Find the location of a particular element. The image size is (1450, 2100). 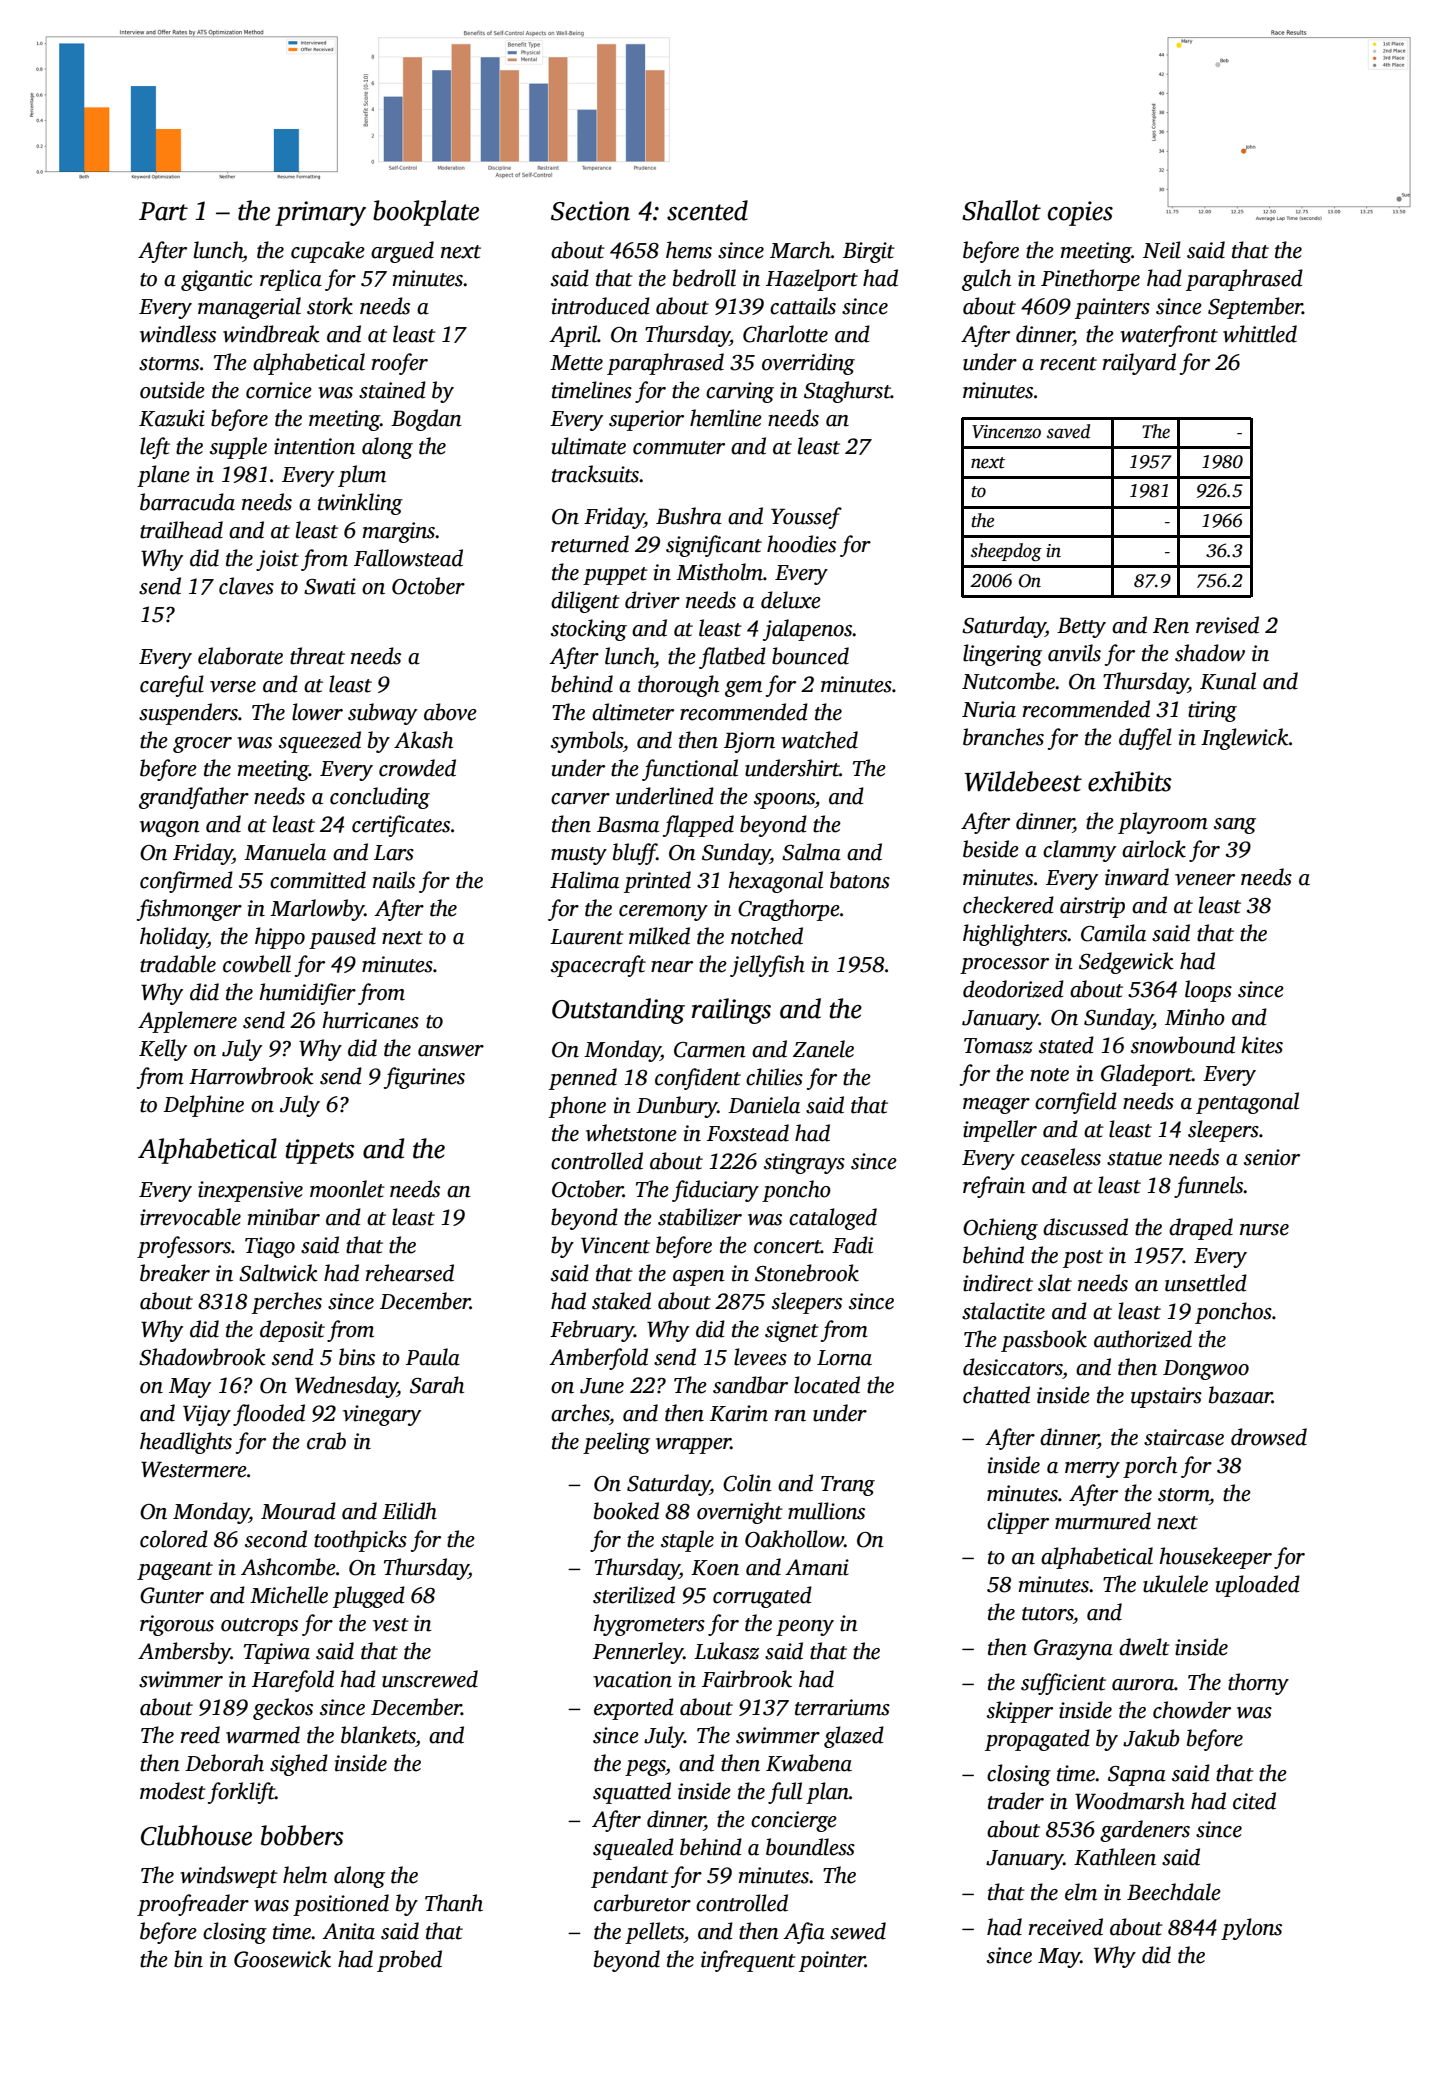

probed is located at coordinates (409, 1961).
